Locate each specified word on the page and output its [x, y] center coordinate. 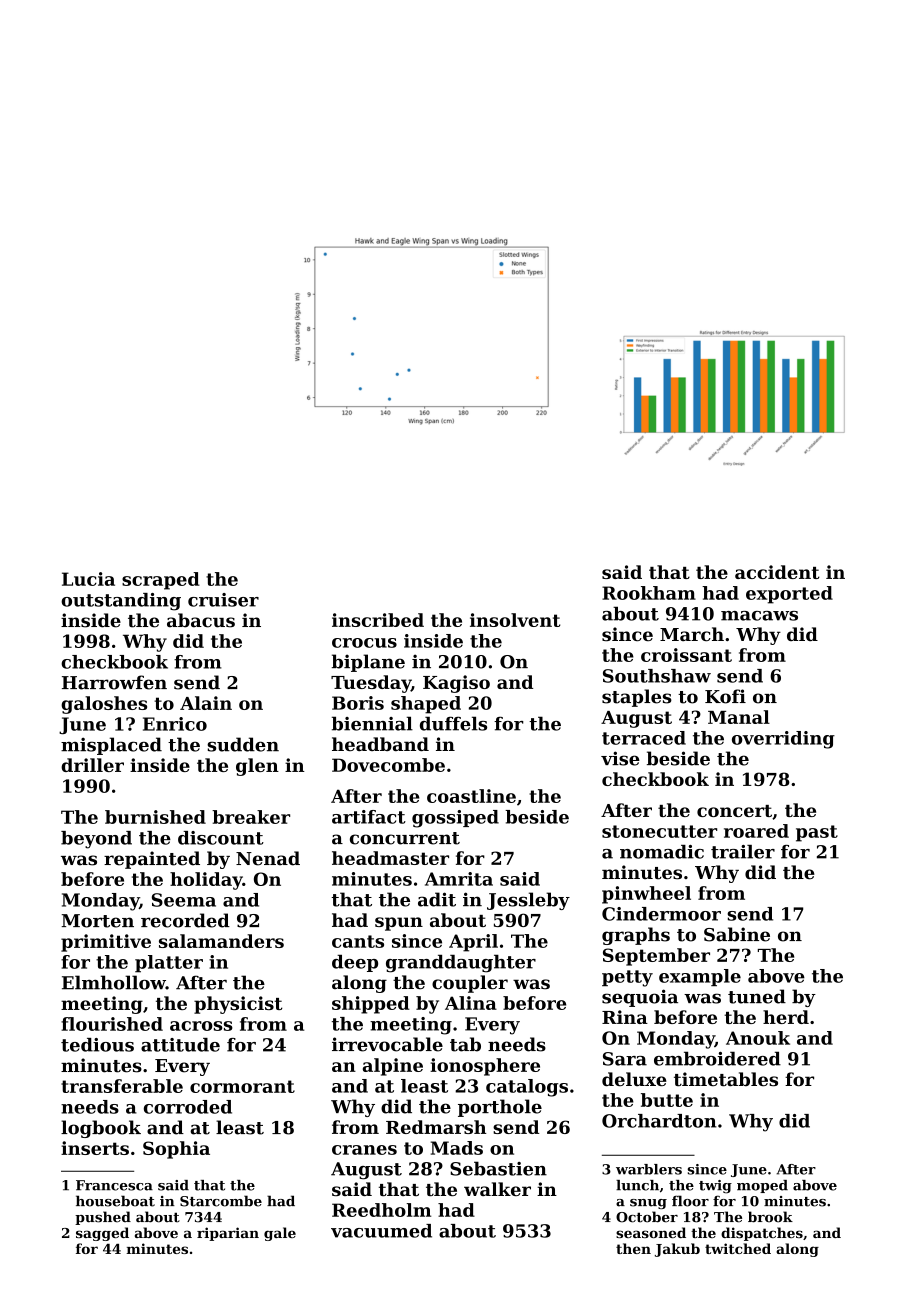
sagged [102, 1234]
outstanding [121, 602]
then [633, 1248]
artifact [369, 817]
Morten [97, 921]
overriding [783, 740]
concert [734, 811]
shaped [426, 705]
